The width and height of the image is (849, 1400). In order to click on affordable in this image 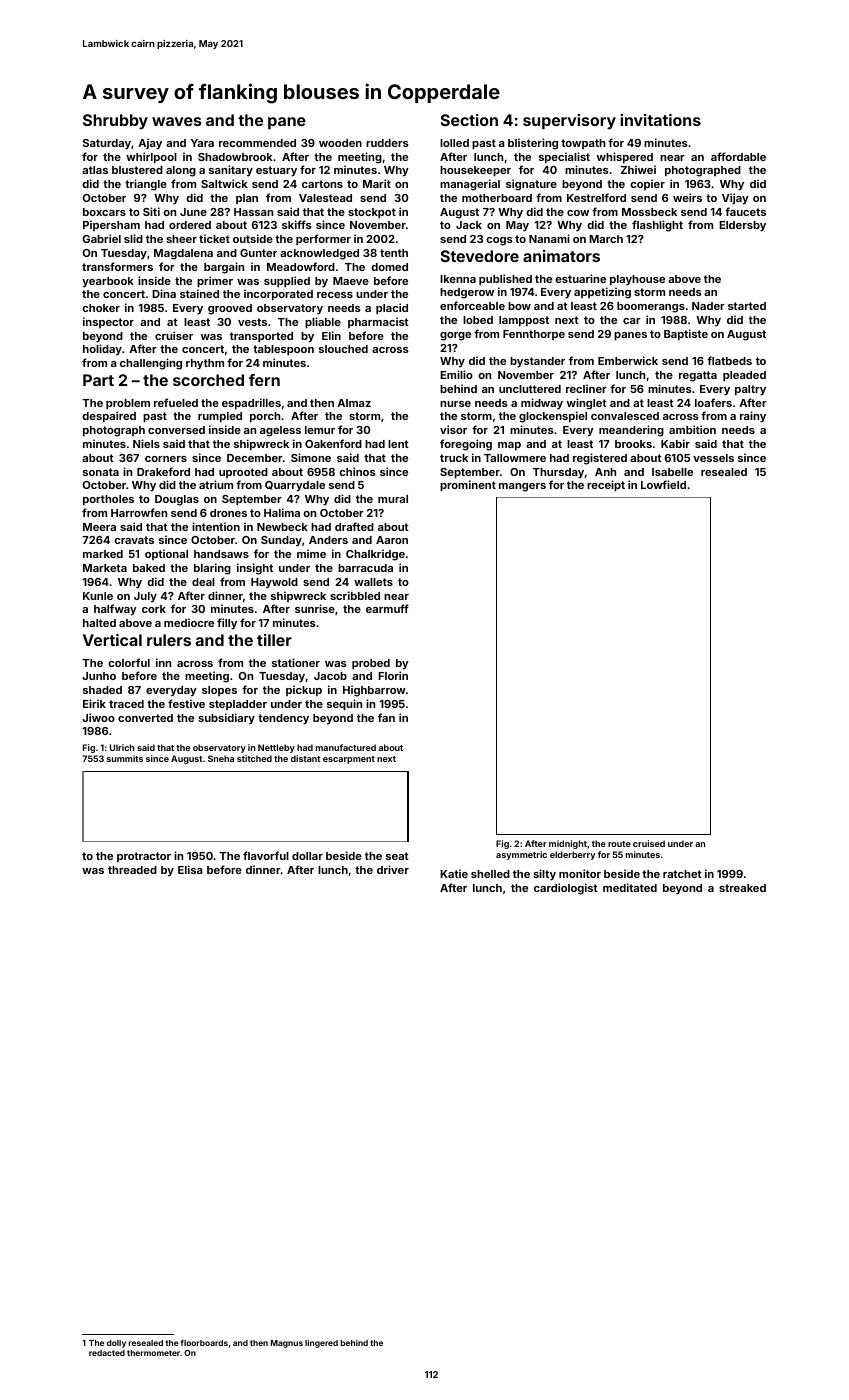, I will do `click(738, 156)`.
